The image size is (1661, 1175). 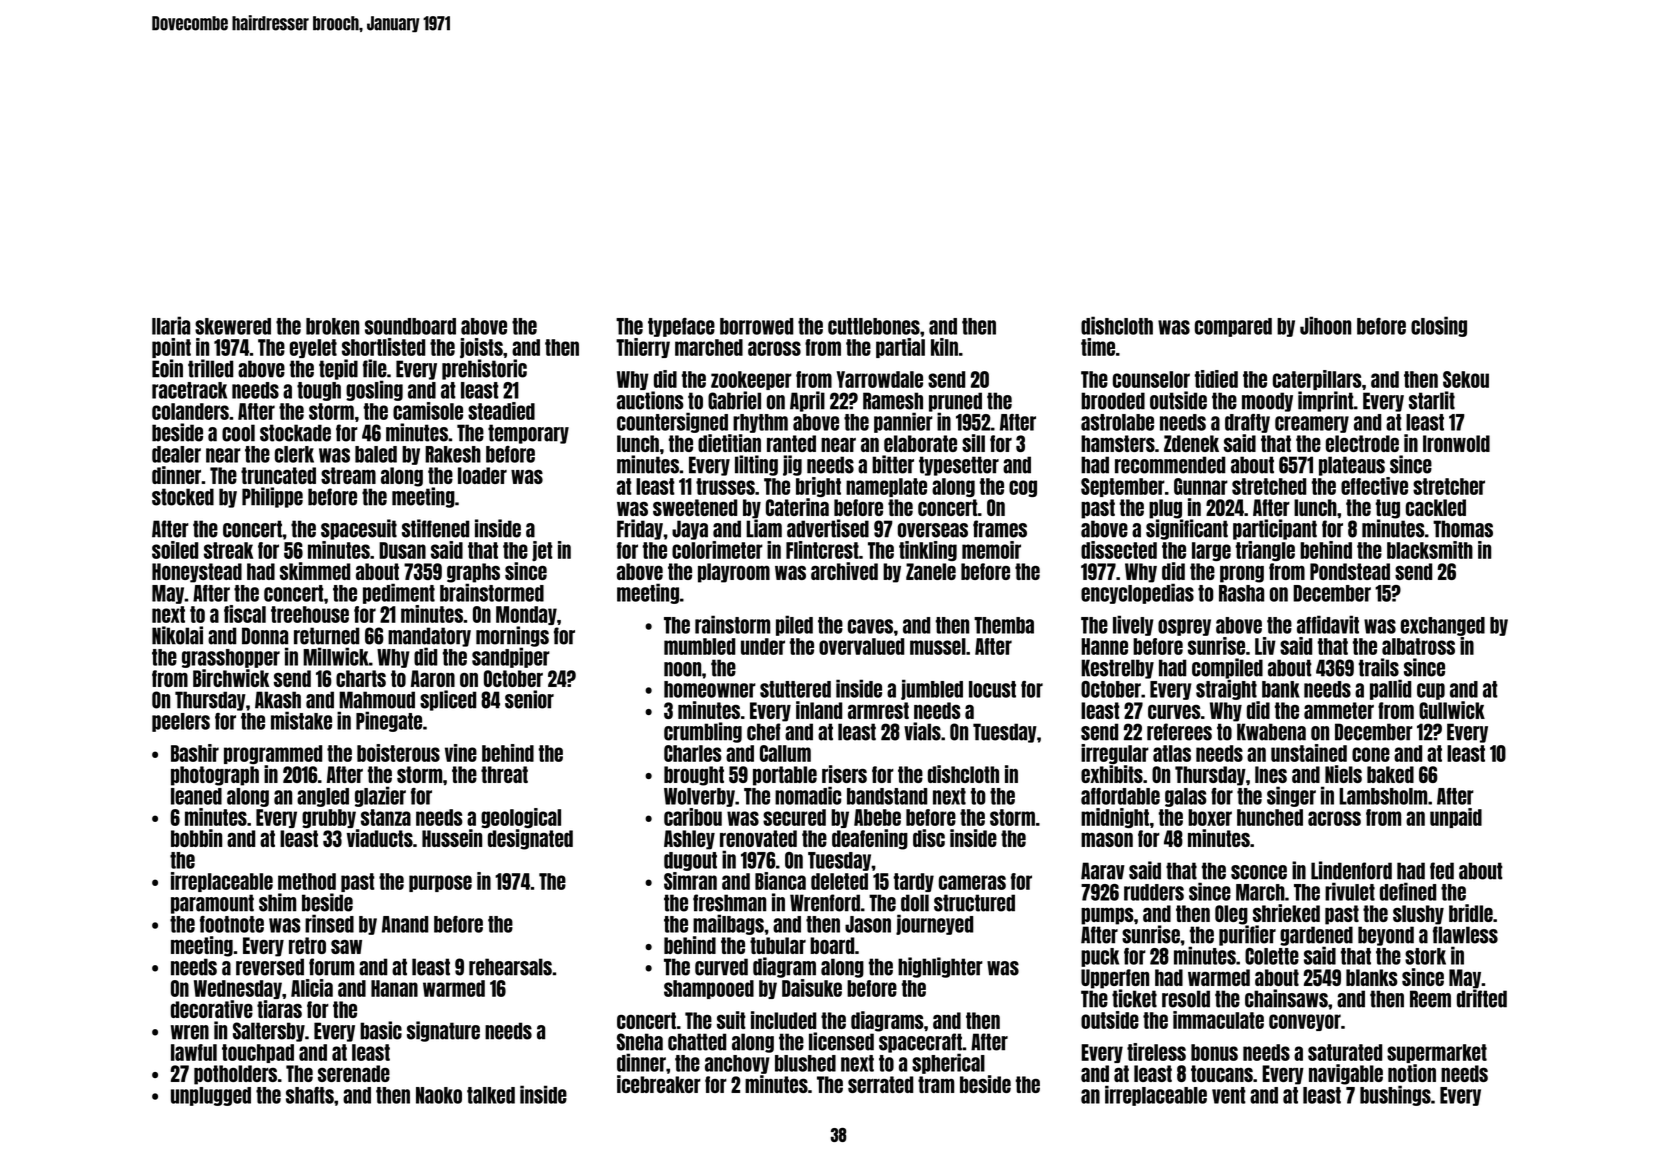 What do you see at coordinates (433, 678) in the screenshot?
I see `Aaron` at bounding box center [433, 678].
